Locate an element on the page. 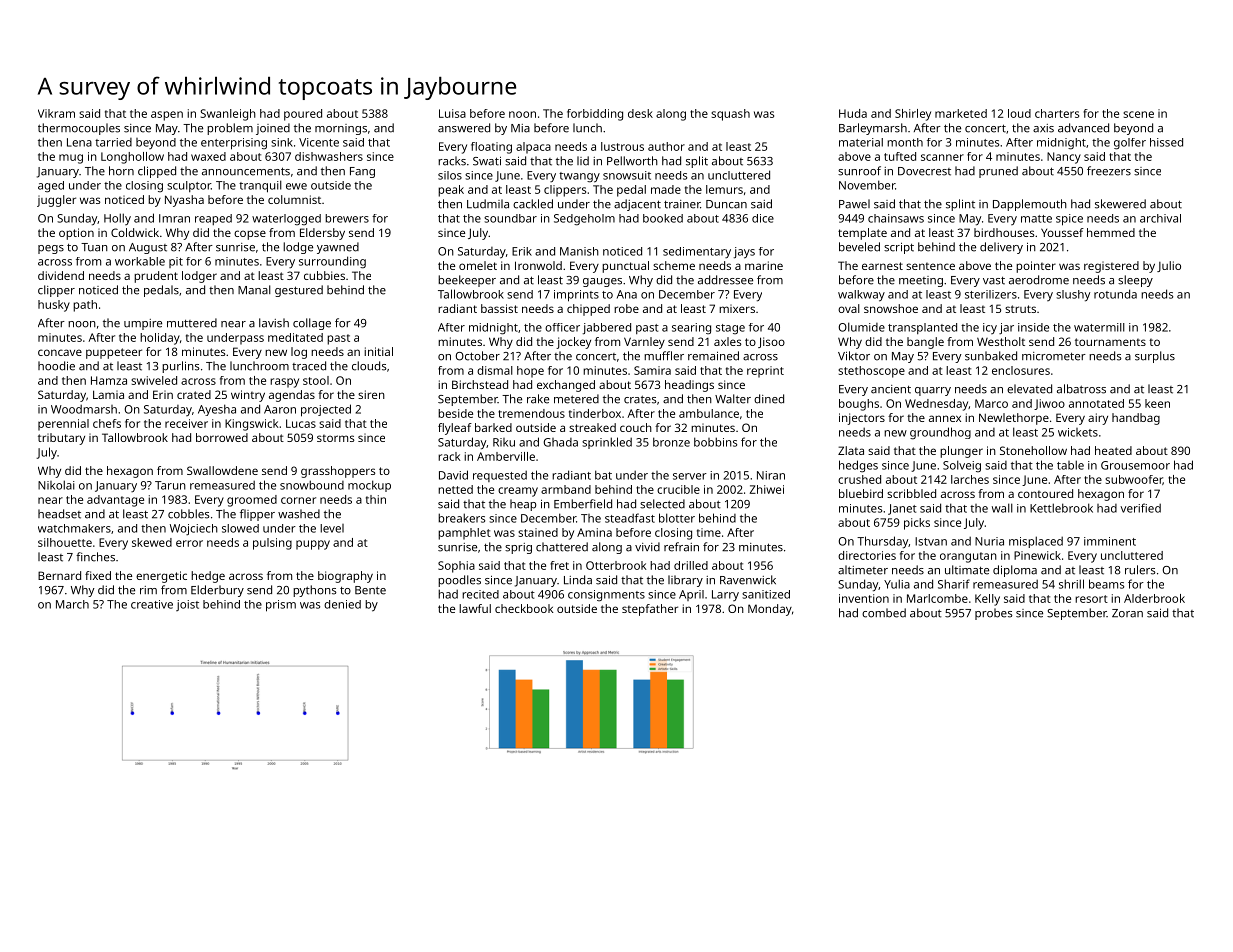 This page has height=952, width=1233. squash is located at coordinates (730, 115).
